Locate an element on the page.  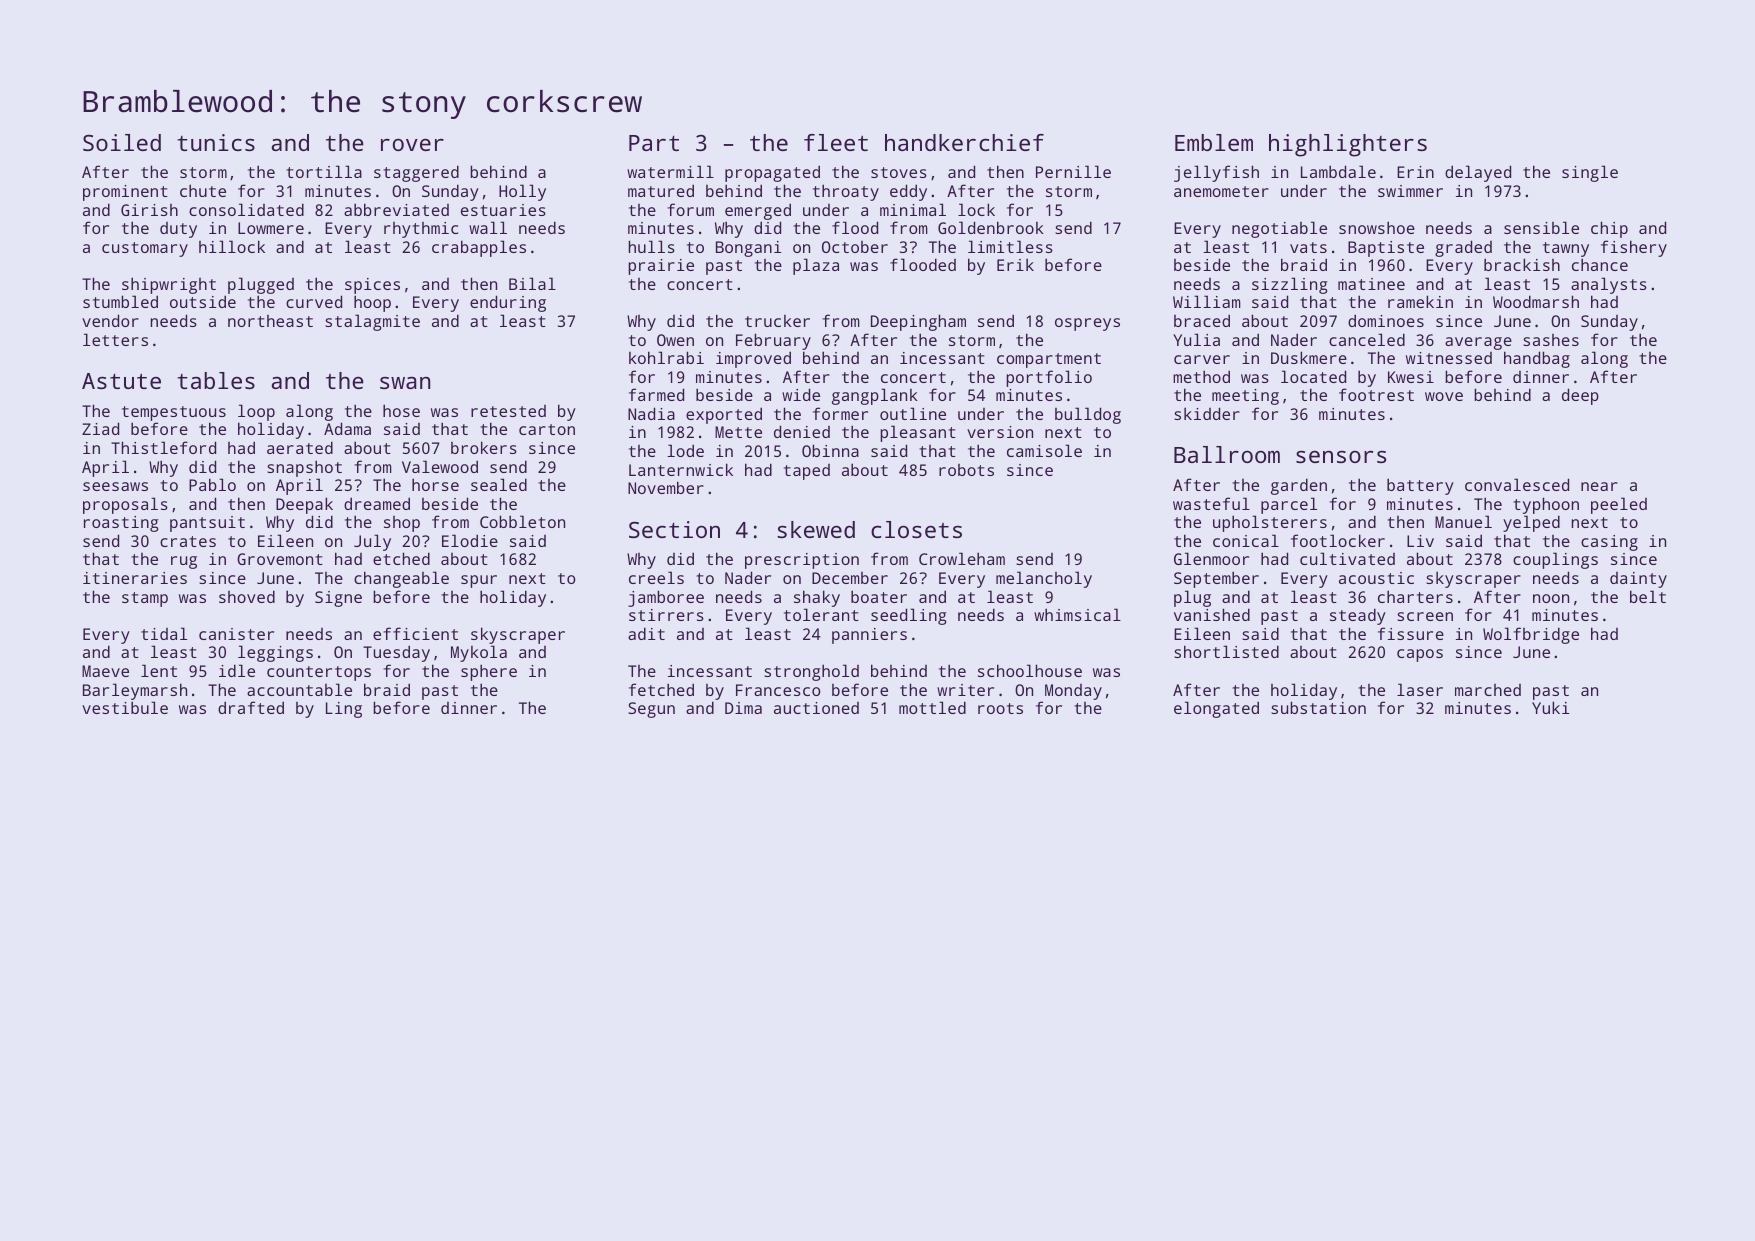
Section is located at coordinates (674, 529).
